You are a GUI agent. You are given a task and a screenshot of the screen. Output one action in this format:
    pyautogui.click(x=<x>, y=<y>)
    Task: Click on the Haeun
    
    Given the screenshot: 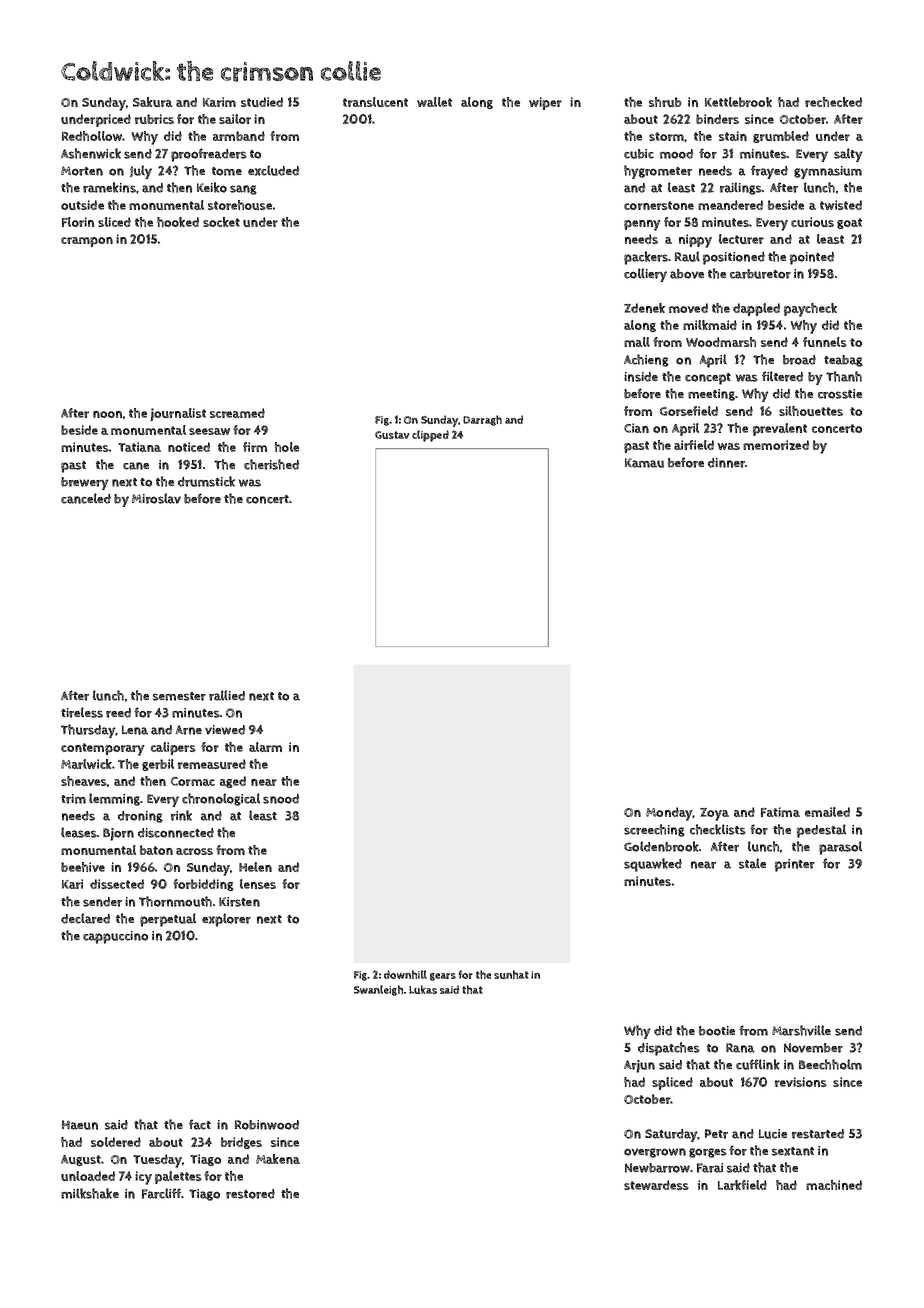 What is the action you would take?
    pyautogui.click(x=80, y=1125)
